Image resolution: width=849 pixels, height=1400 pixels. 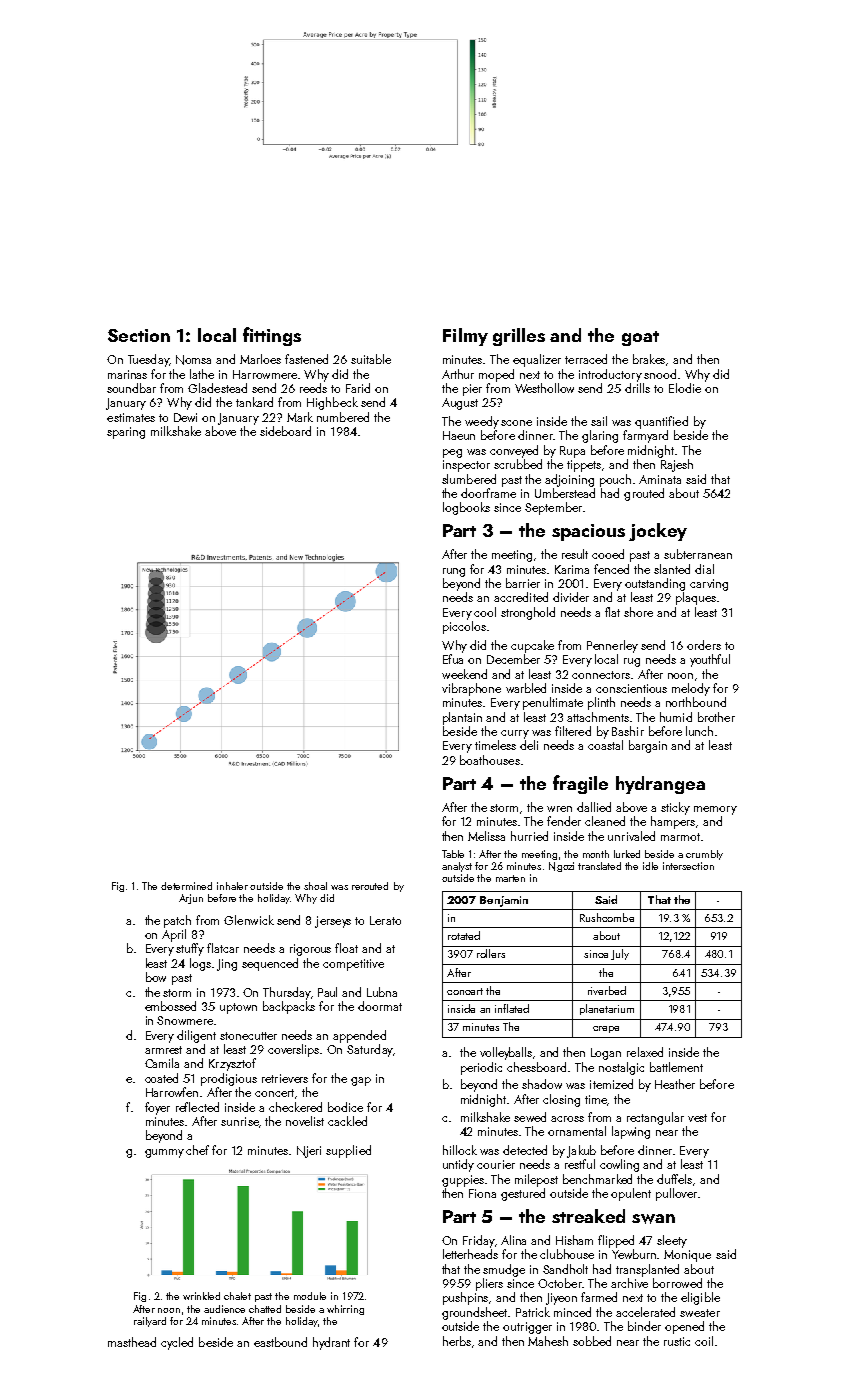 What do you see at coordinates (232, 1064) in the screenshot?
I see `Krzysztof` at bounding box center [232, 1064].
